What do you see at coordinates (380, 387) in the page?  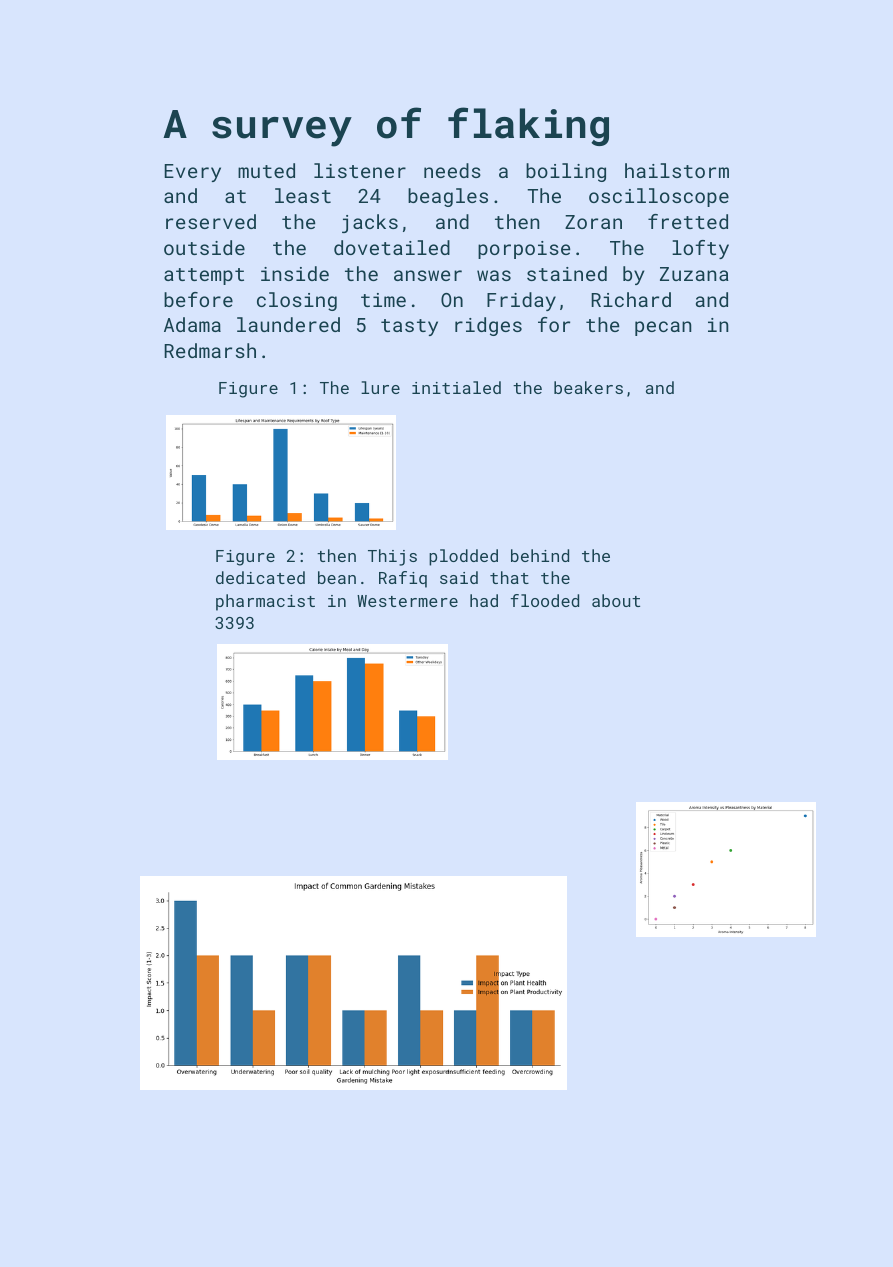 I see `lure` at bounding box center [380, 387].
